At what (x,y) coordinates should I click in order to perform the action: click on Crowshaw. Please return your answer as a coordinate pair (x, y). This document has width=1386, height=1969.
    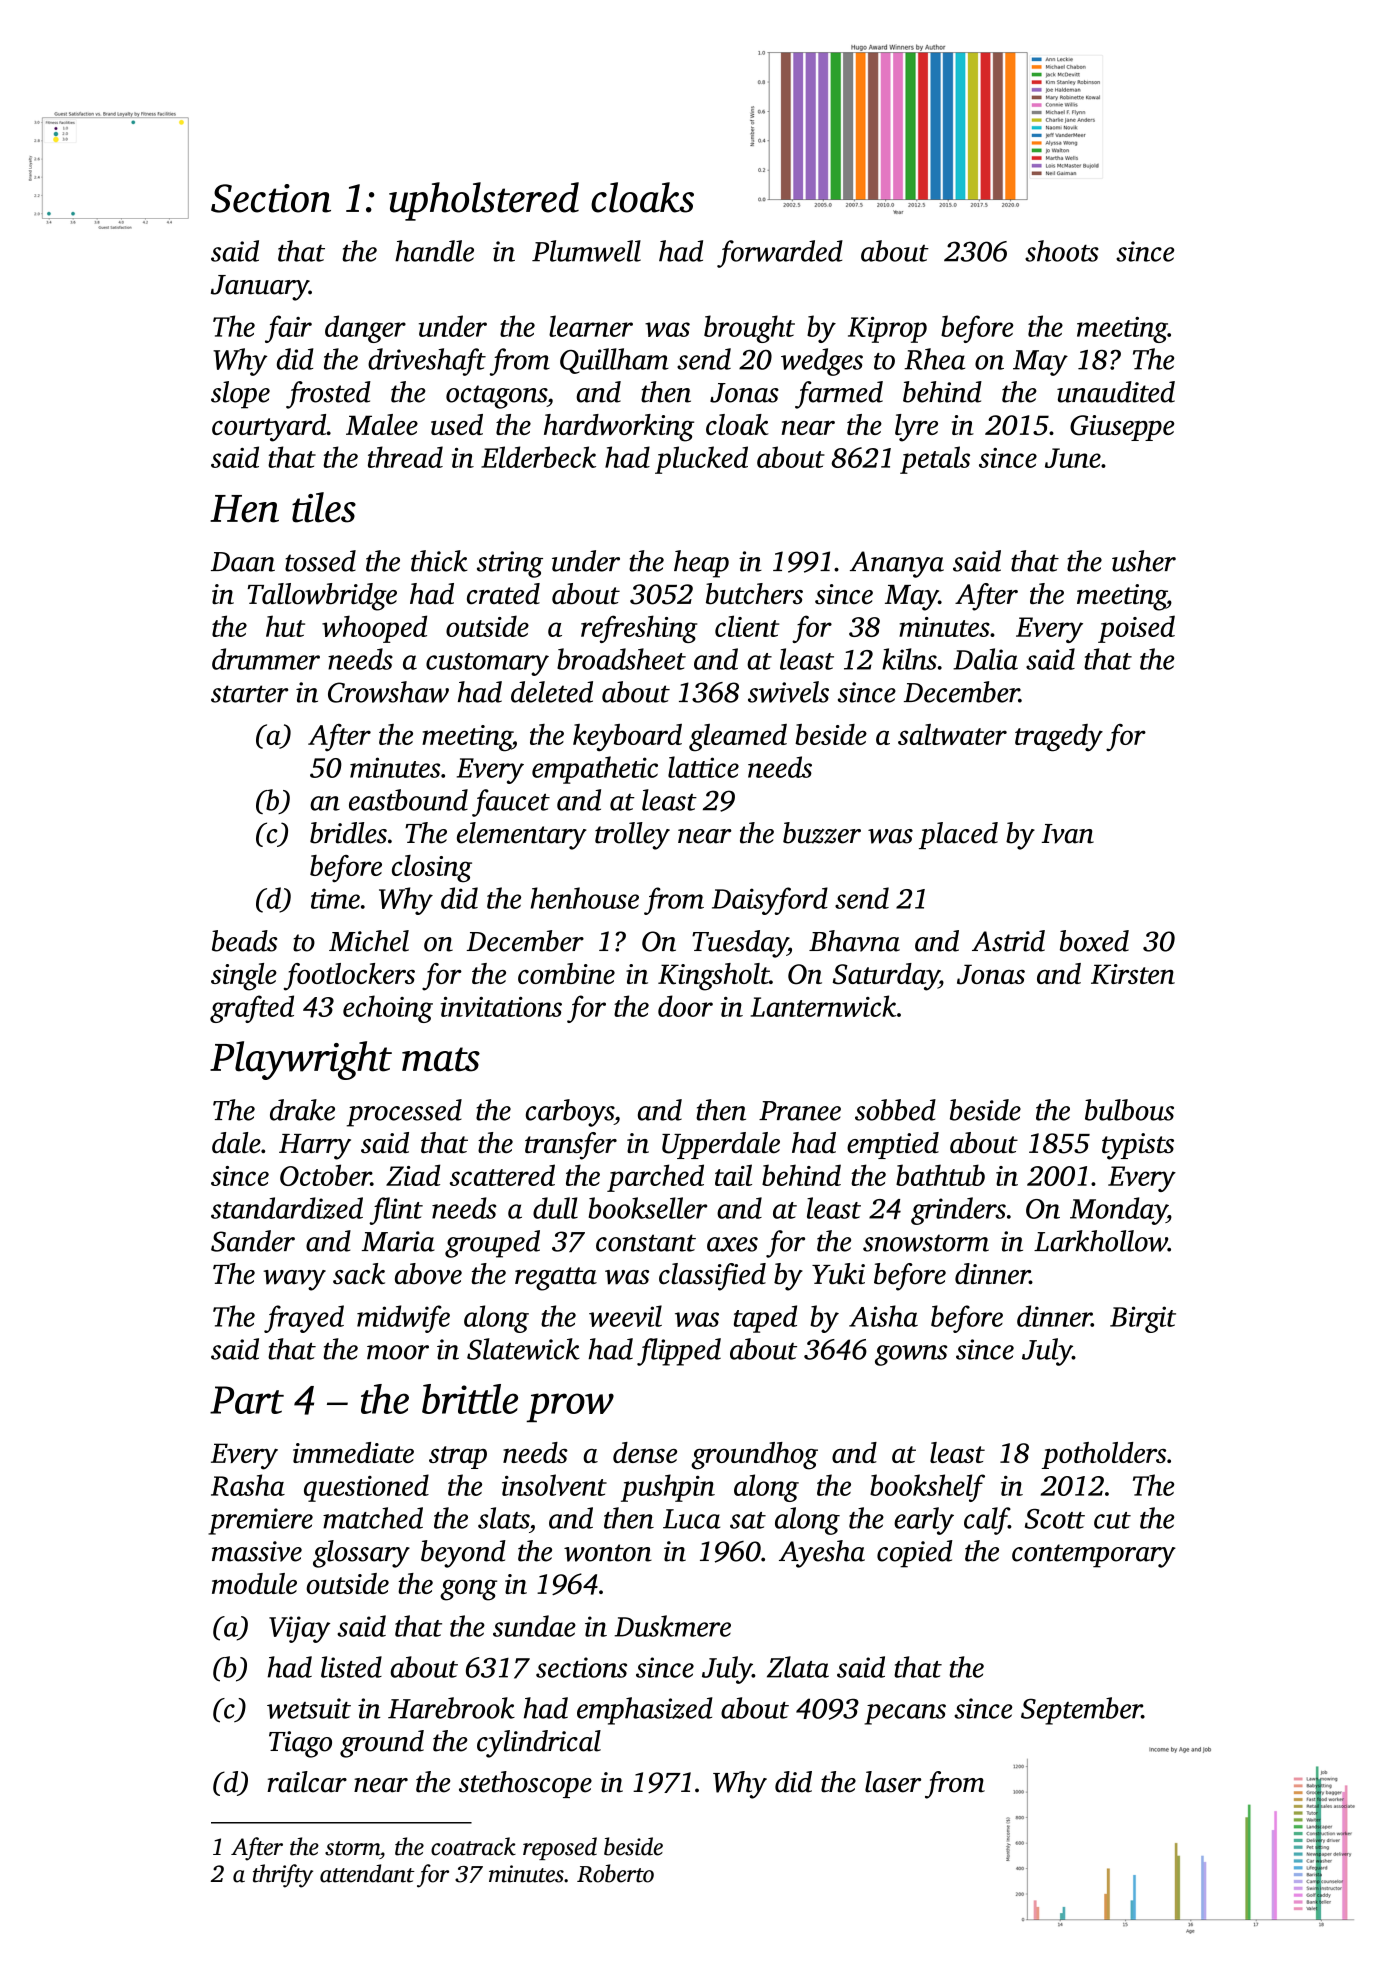
    Looking at the image, I should click on (388, 692).
